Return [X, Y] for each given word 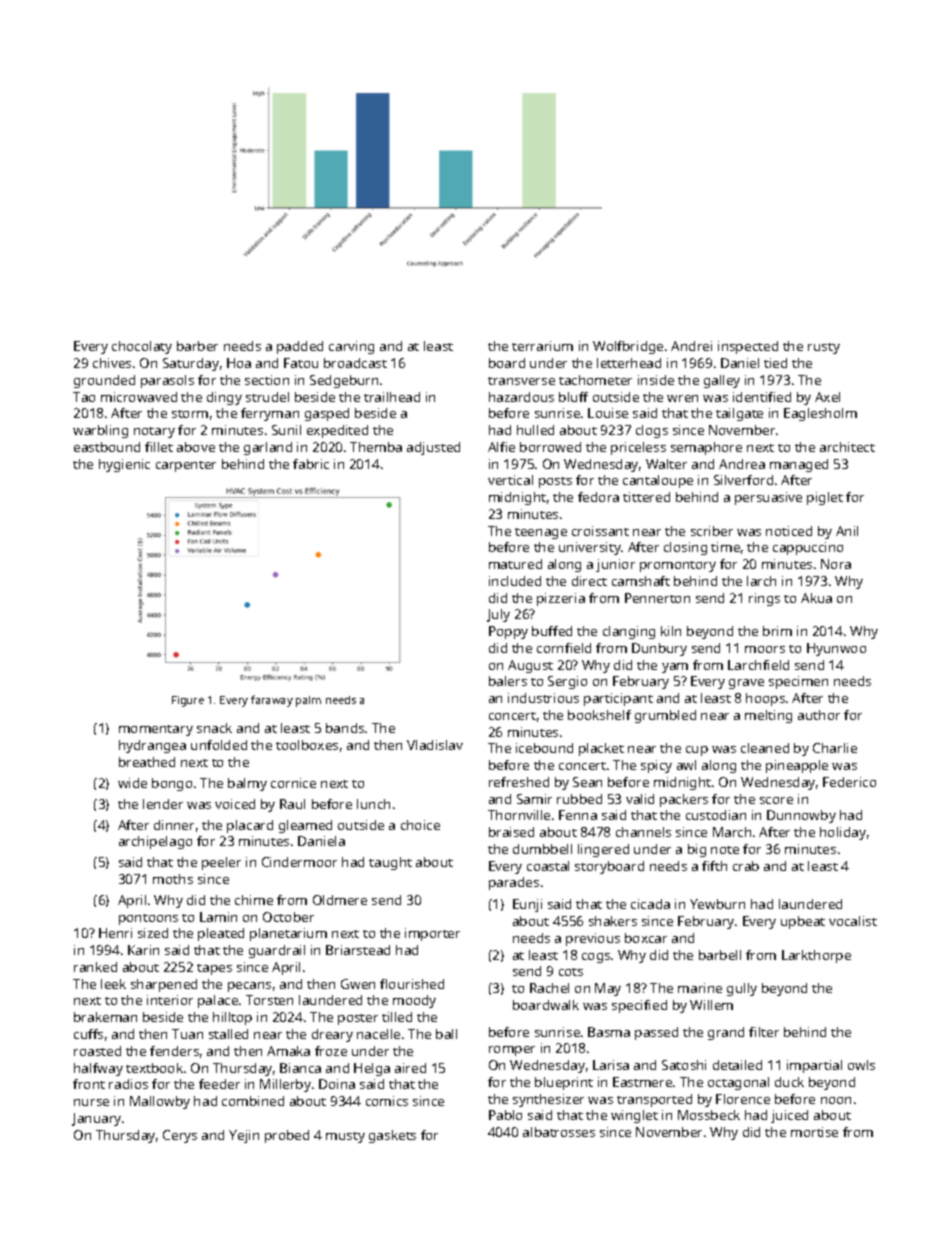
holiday [843, 833]
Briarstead [358, 950]
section [267, 380]
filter [764, 1032]
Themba [376, 447]
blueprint [564, 1083]
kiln [671, 631]
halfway [98, 1069]
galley [722, 381]
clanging [629, 632]
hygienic [124, 465]
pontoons [148, 919]
